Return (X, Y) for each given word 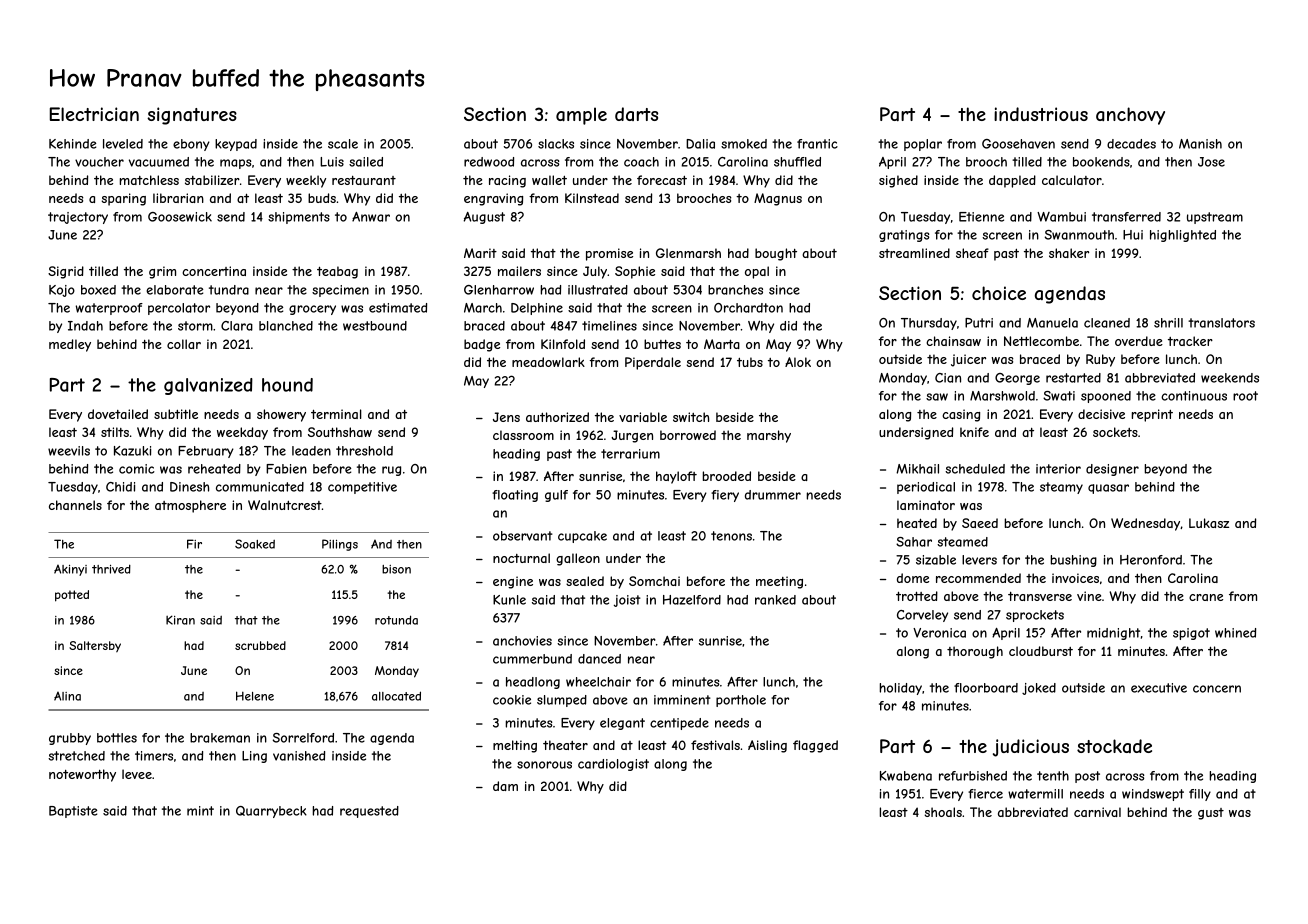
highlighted (1183, 236)
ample (581, 116)
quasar (1108, 489)
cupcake (582, 537)
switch (691, 417)
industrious (1041, 114)
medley (70, 345)
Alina (67, 696)
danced (599, 659)
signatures (192, 116)
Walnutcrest (285, 505)
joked (1039, 689)
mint (200, 811)
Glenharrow (499, 290)
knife (974, 432)
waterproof (109, 309)
